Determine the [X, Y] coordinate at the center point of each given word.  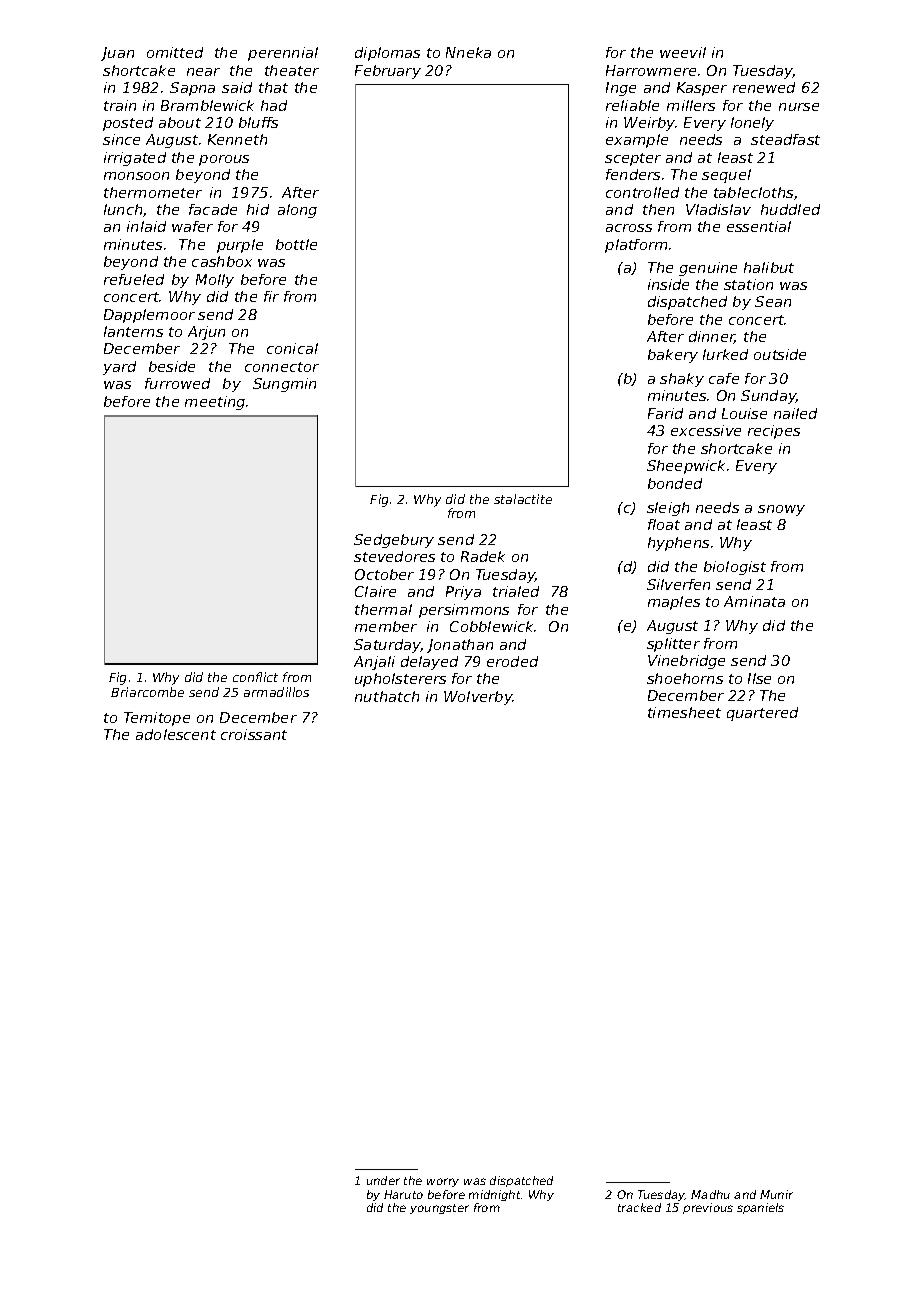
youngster [439, 1209]
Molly [215, 281]
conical [292, 348]
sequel [726, 176]
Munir [776, 1194]
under [383, 1180]
